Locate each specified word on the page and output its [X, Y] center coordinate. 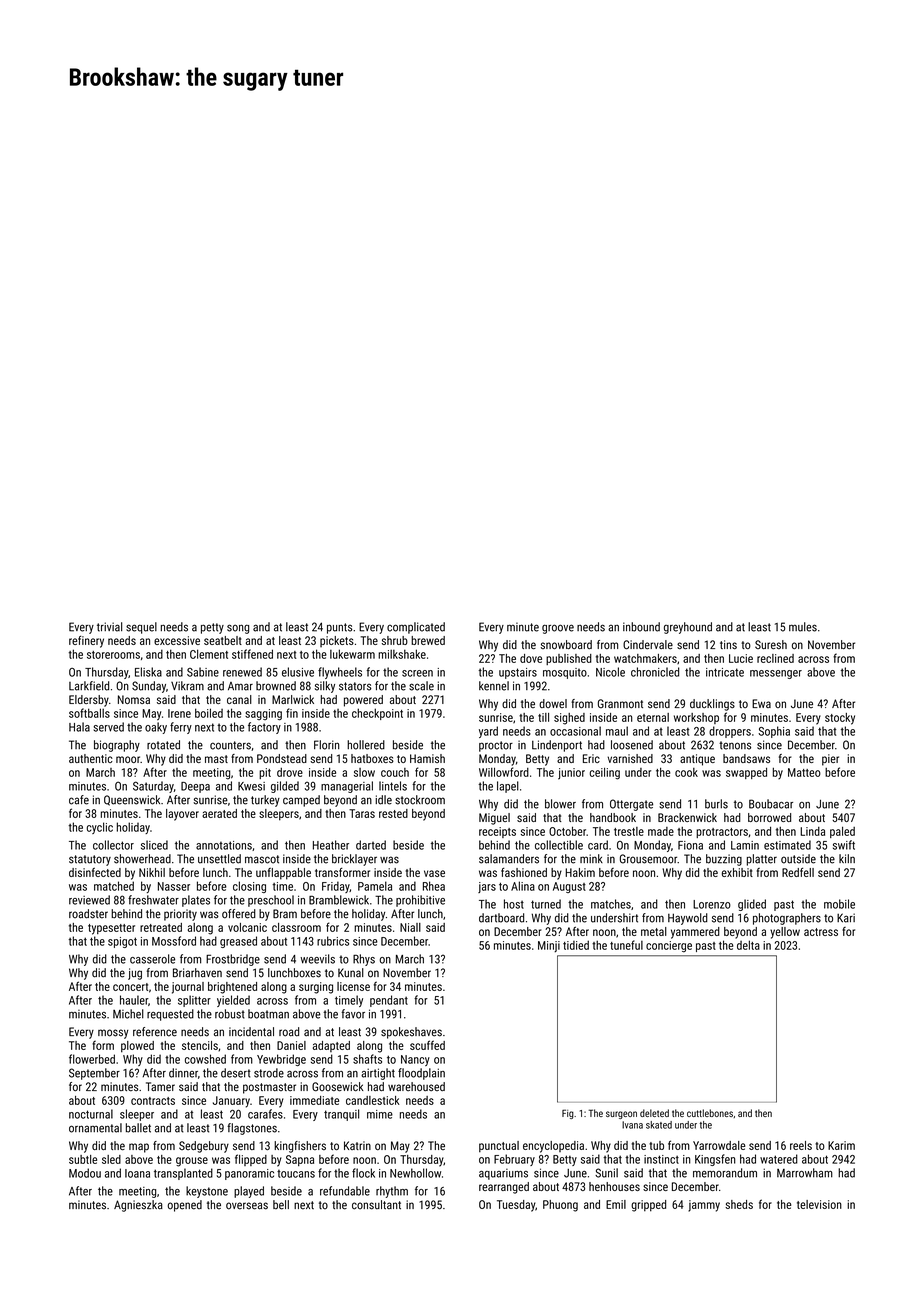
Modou [85, 1173]
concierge [669, 947]
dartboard [501, 918]
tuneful [626, 945]
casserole [152, 959]
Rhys [364, 960]
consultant [376, 1205]
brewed [428, 640]
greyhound [688, 628]
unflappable [283, 874]
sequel [141, 628]
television [819, 1204]
